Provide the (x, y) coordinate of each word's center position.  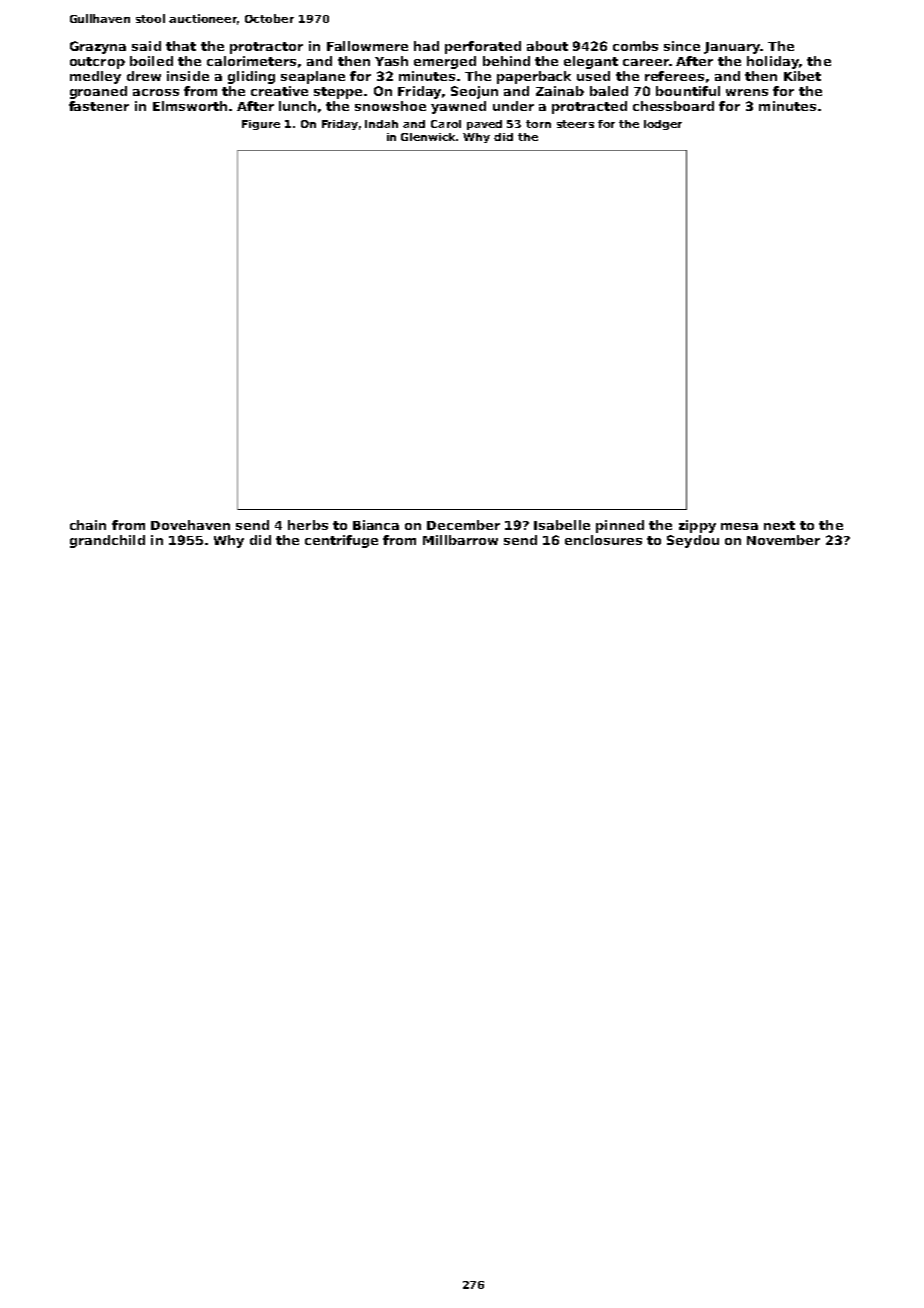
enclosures (603, 540)
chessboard (673, 106)
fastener (99, 106)
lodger (663, 125)
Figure (261, 125)
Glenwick (429, 137)
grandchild (107, 541)
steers (575, 124)
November (783, 540)
